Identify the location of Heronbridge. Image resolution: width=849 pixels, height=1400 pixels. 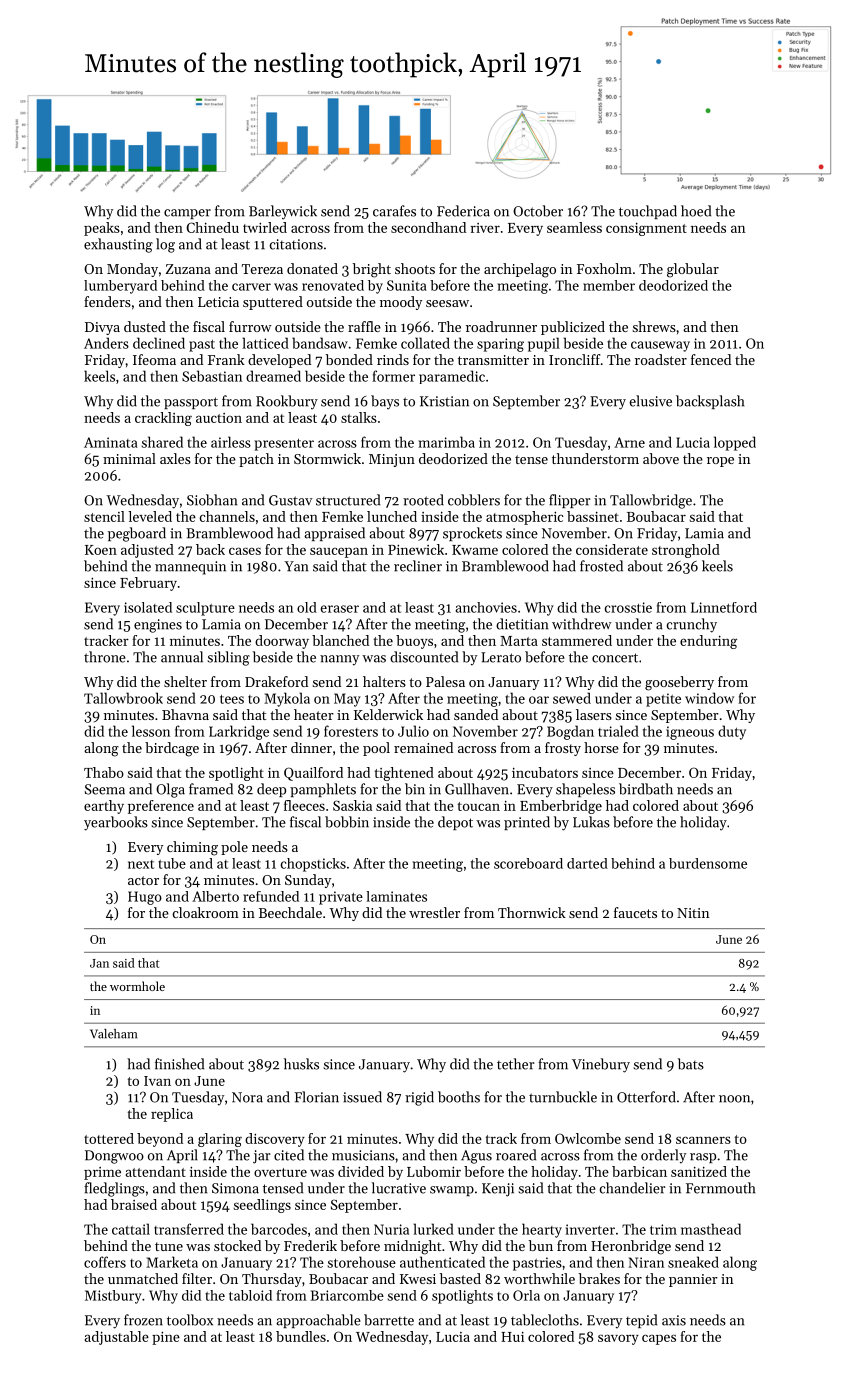
(631, 1247).
